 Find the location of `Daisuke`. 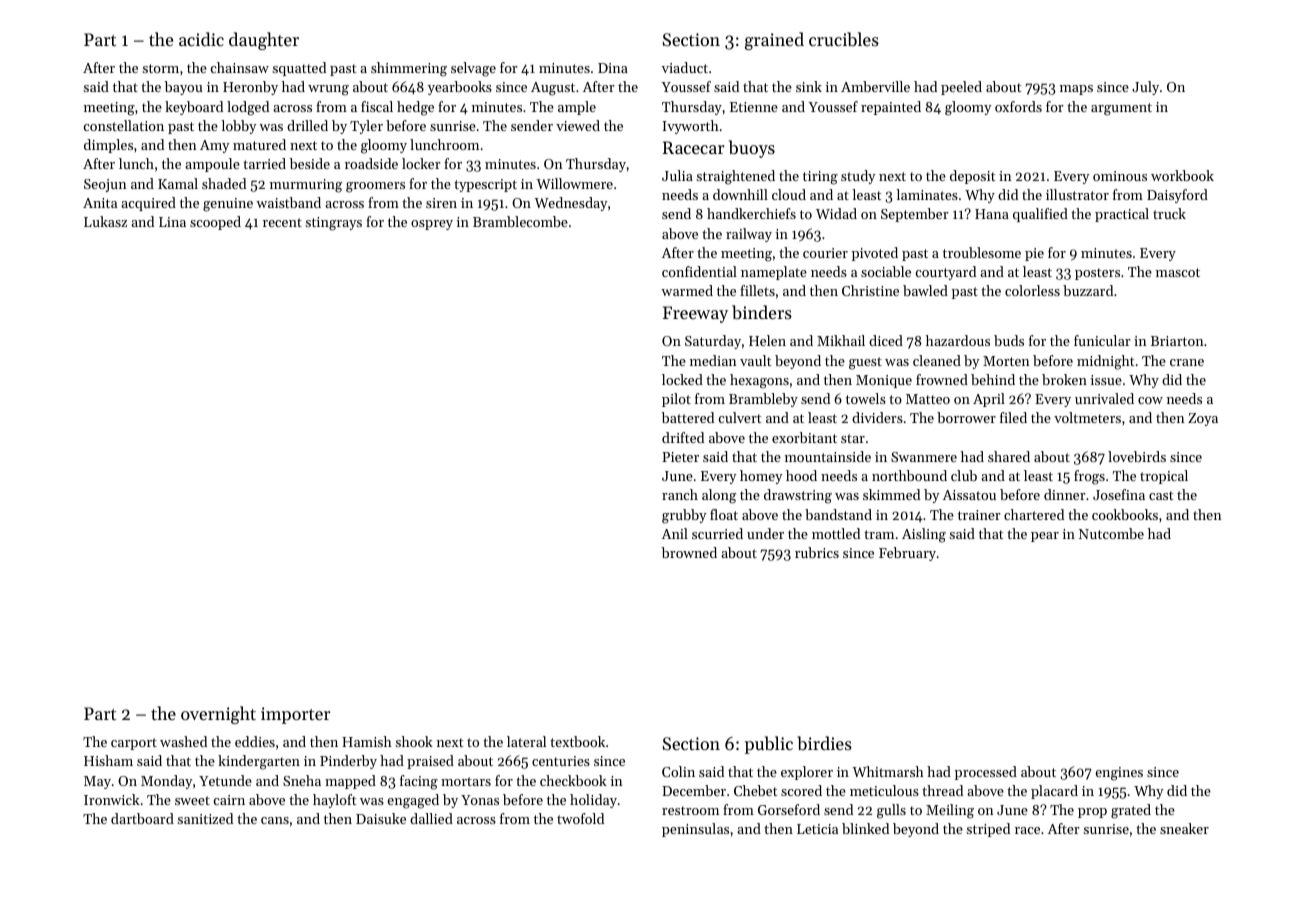

Daisuke is located at coordinates (381, 818).
